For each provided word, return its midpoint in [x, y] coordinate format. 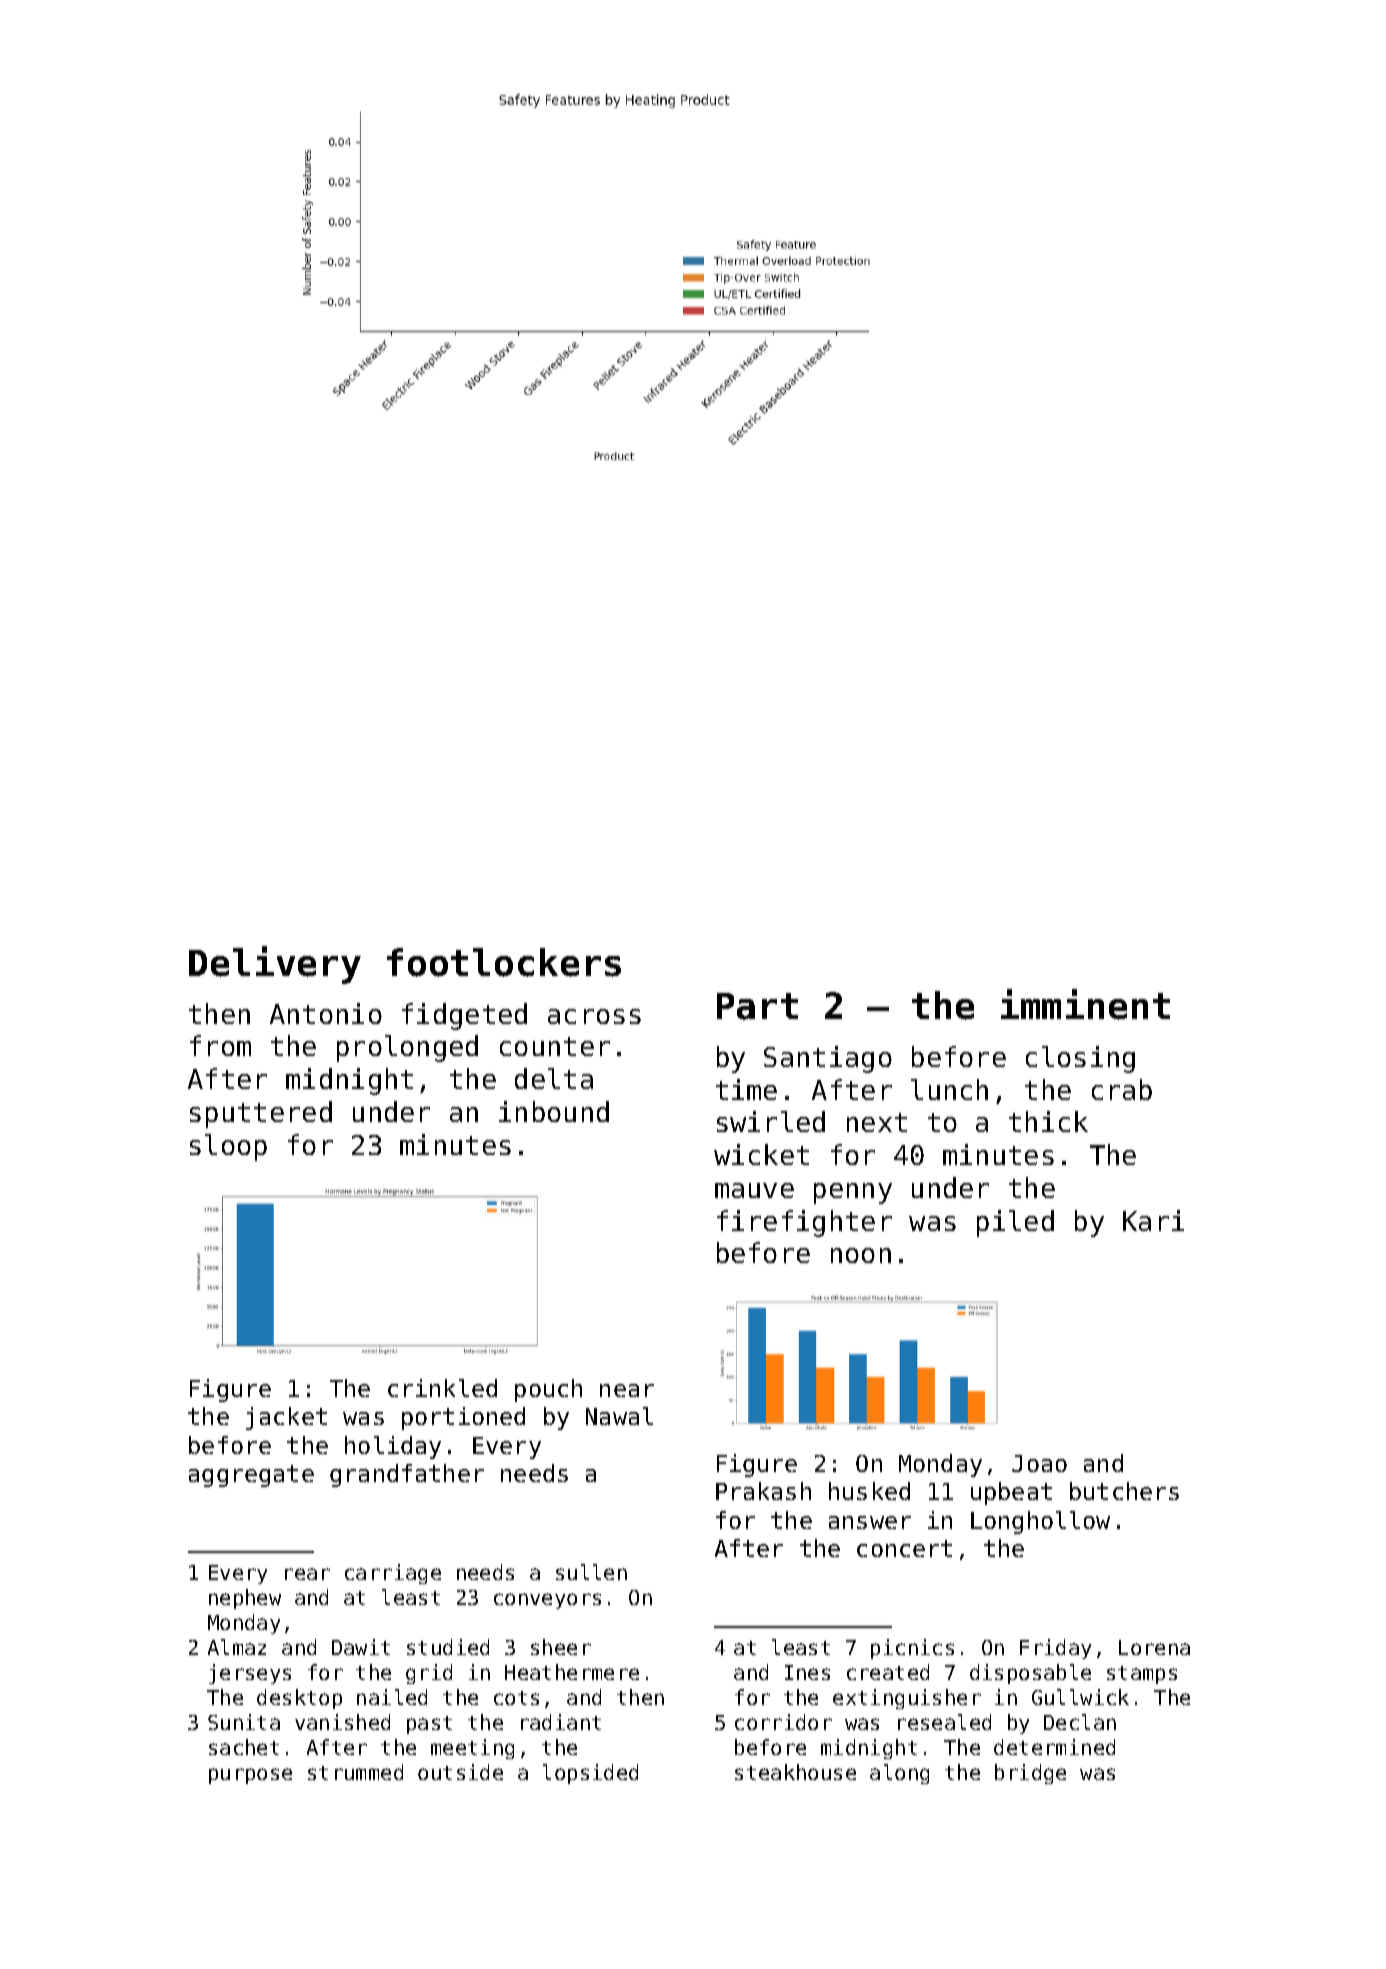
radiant [561, 1722]
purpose [250, 1776]
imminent [1085, 1004]
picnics [912, 1649]
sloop [228, 1147]
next [877, 1122]
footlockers [504, 962]
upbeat [1011, 1493]
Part [757, 1006]
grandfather [407, 1475]
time [746, 1089]
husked [869, 1491]
